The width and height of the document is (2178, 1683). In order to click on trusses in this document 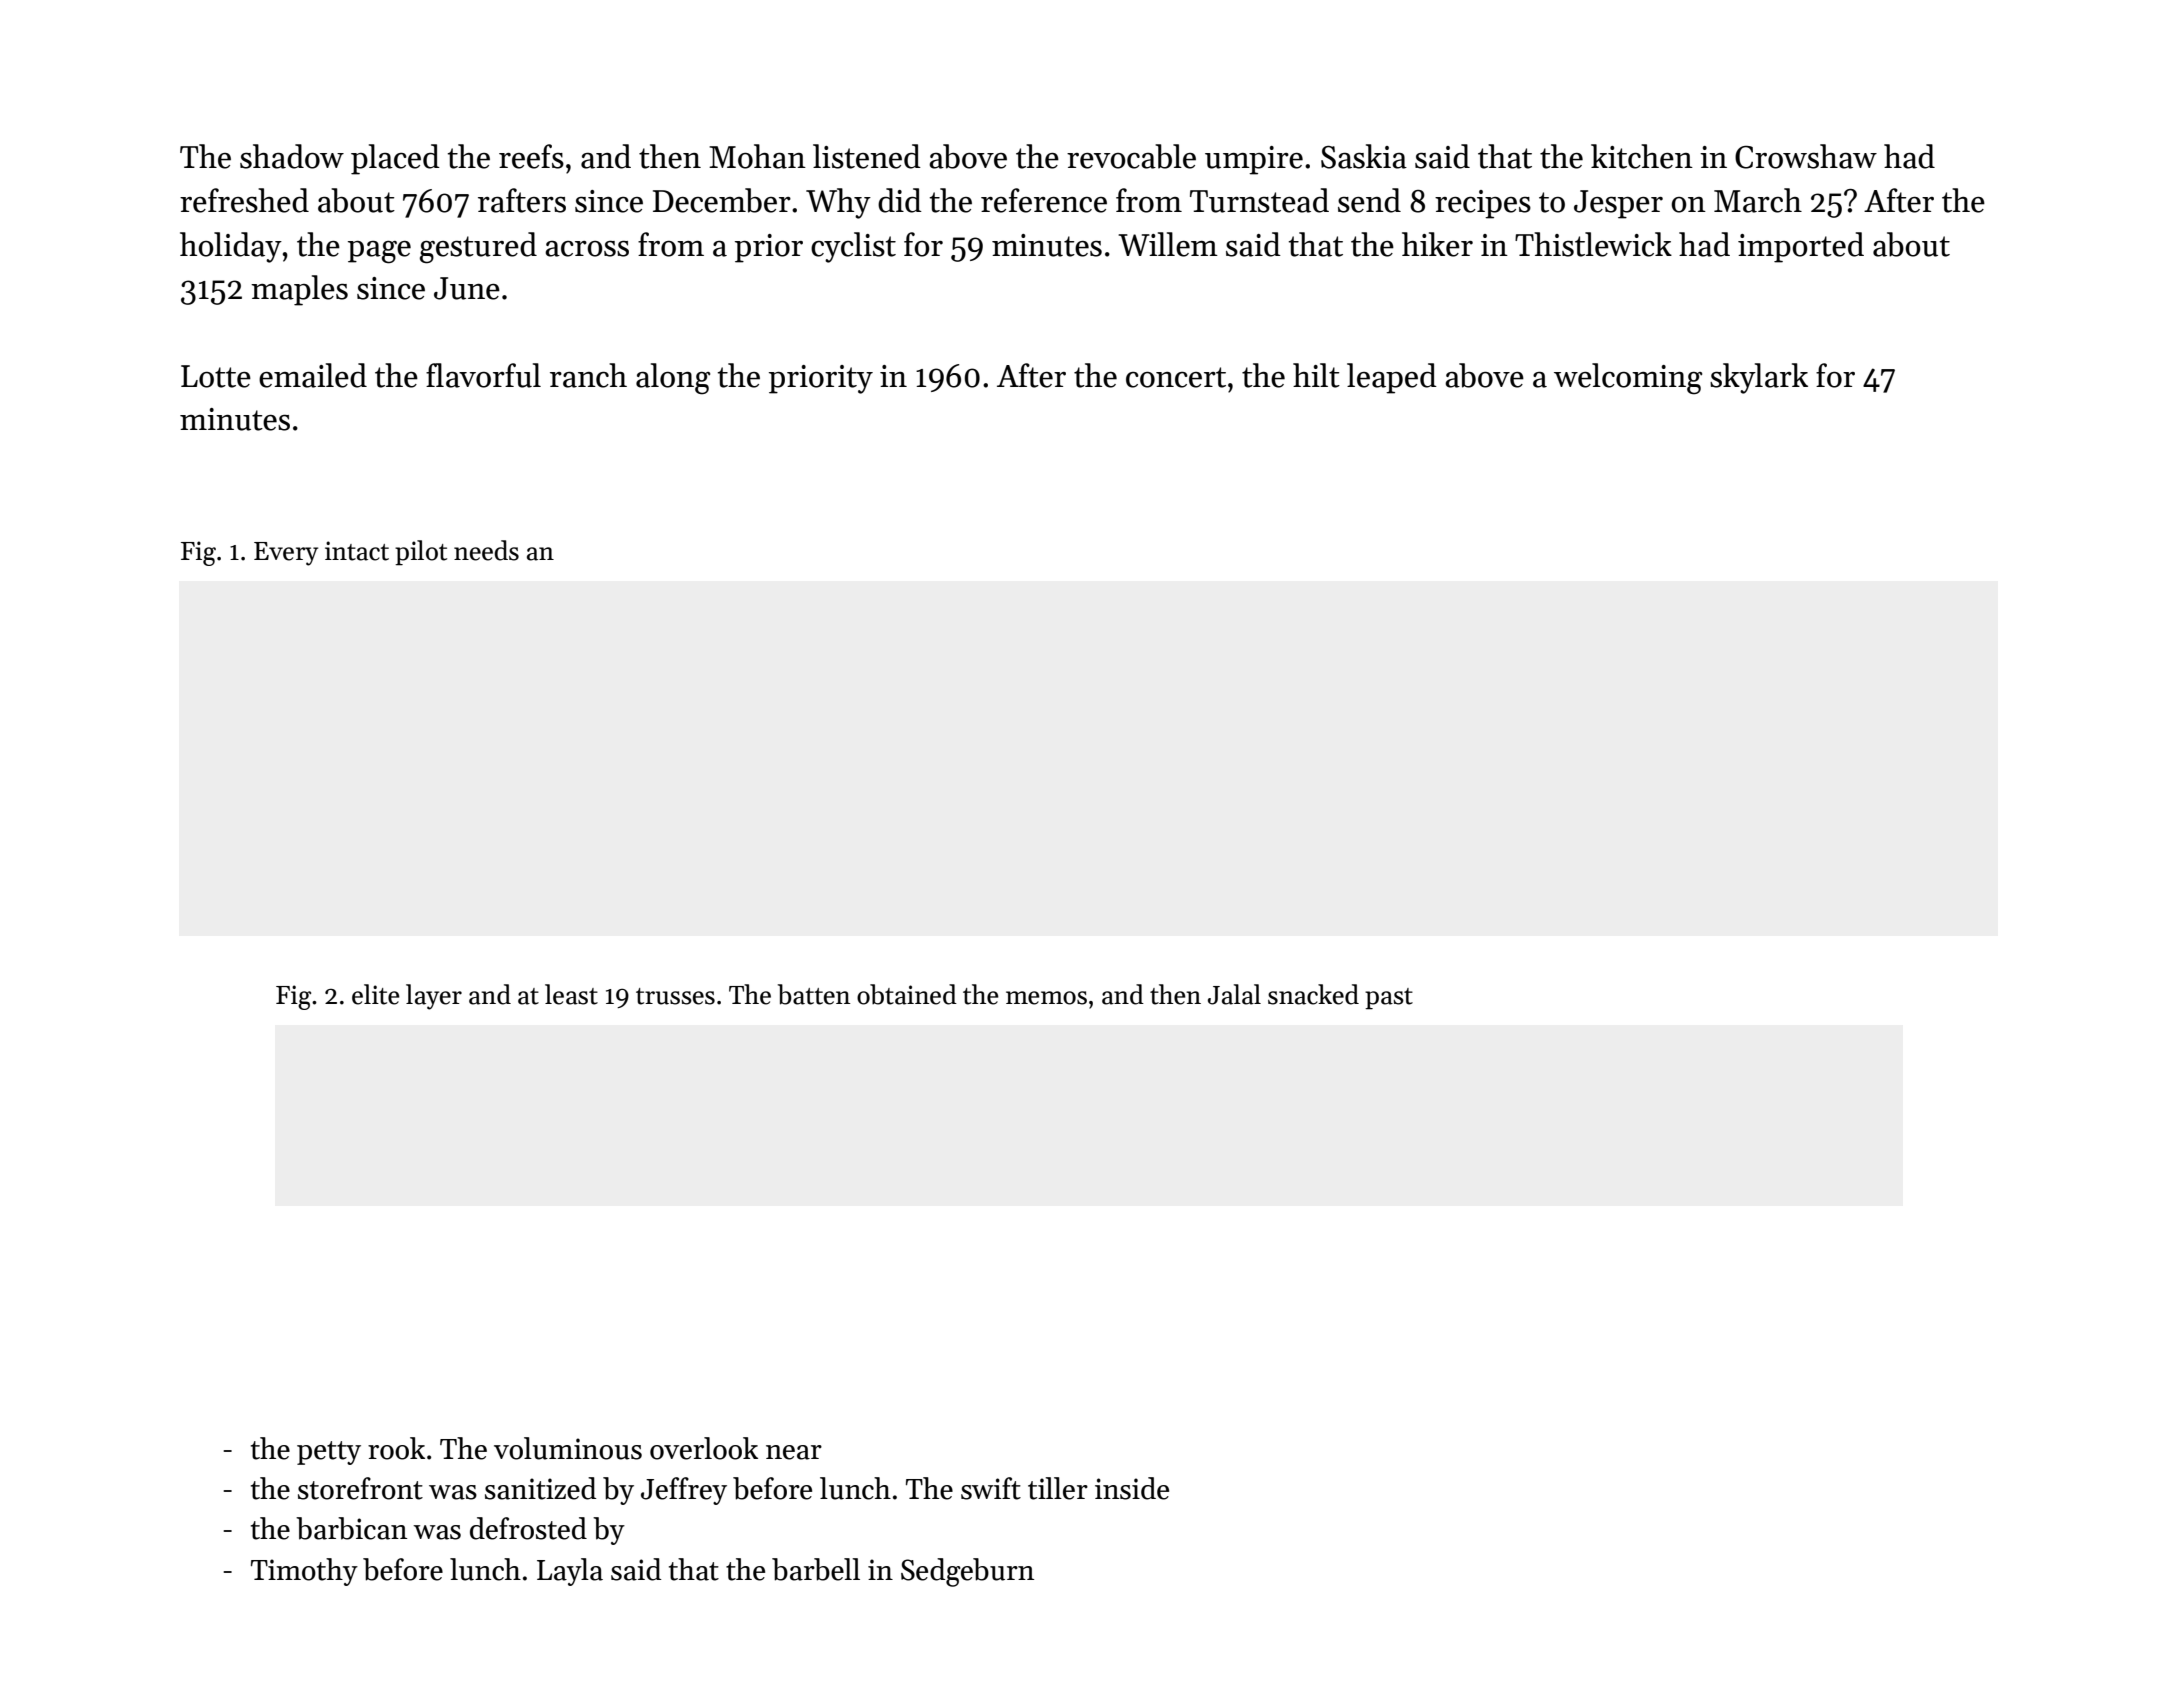, I will do `click(675, 996)`.
